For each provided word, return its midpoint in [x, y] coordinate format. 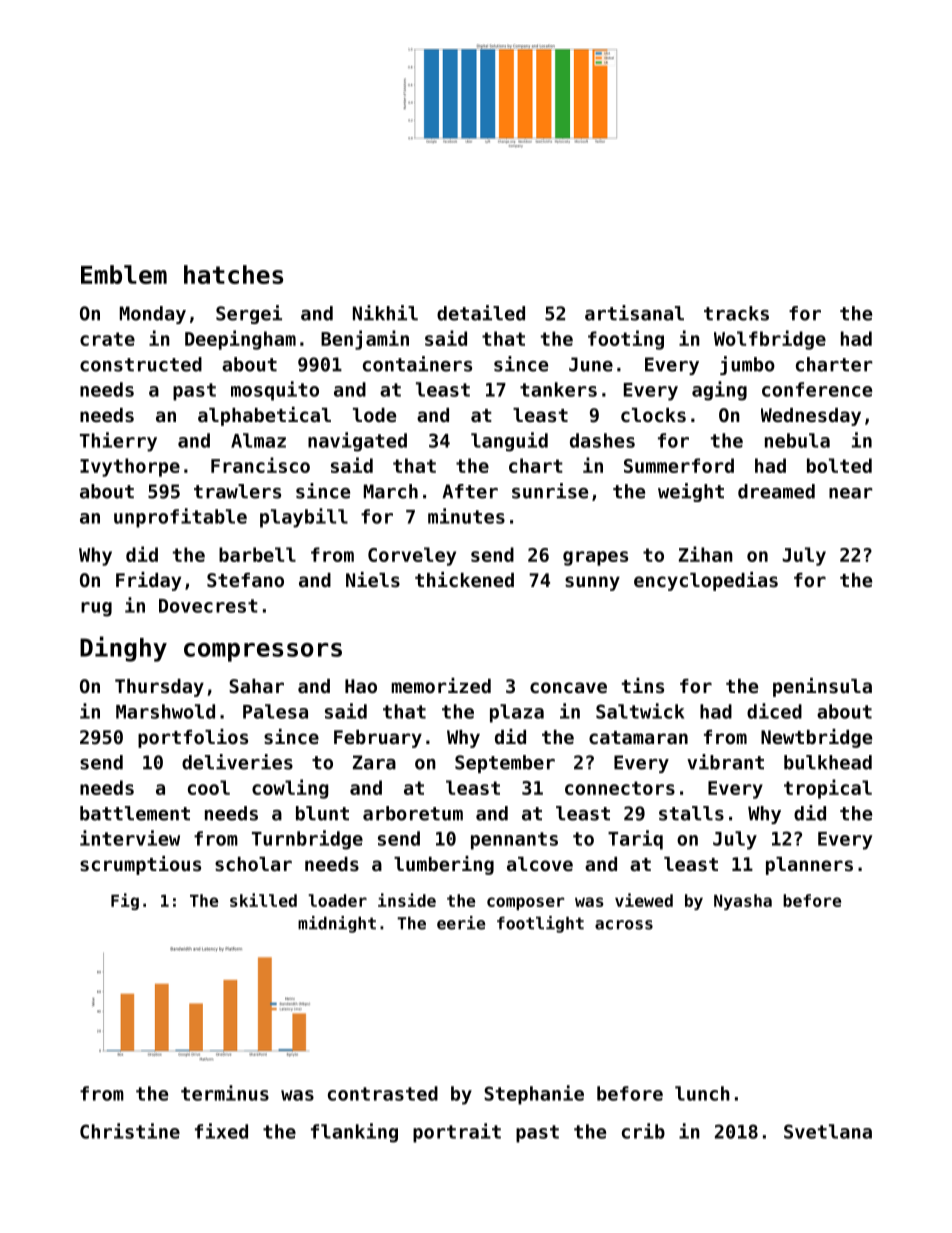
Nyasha [743, 902]
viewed [644, 900]
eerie [461, 923]
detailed [481, 313]
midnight [337, 924]
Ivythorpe [130, 467]
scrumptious [140, 865]
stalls [691, 813]
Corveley [412, 556]
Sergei [249, 314]
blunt [322, 813]
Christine [130, 1131]
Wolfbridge [770, 340]
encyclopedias [706, 581]
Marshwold [165, 711]
